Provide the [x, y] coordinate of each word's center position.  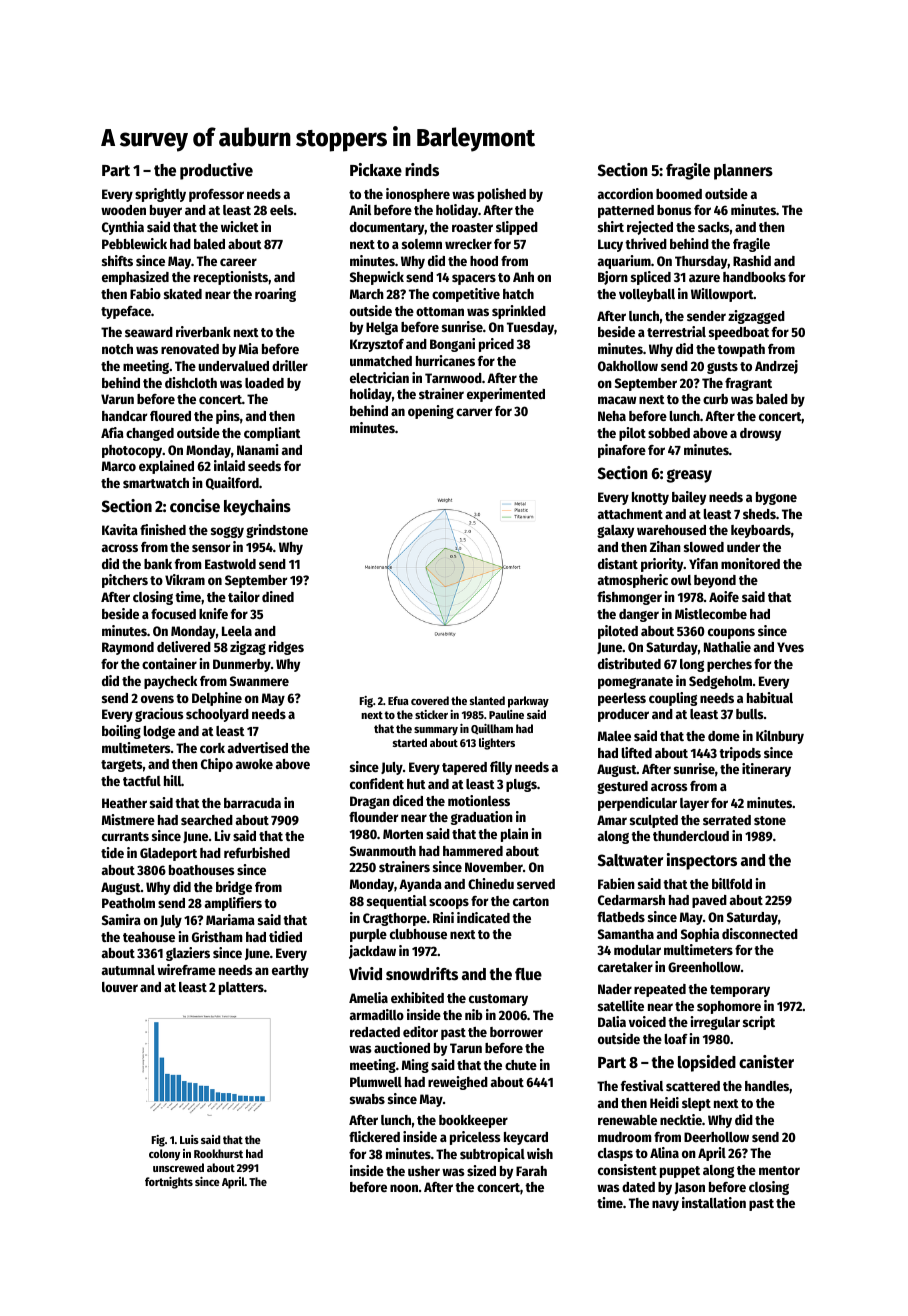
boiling [121, 732]
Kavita [120, 529]
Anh [523, 277]
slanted [487, 700]
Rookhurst [218, 1153]
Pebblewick [134, 243]
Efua [398, 700]
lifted [637, 752]
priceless [475, 1138]
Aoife [724, 596]
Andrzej [776, 367]
